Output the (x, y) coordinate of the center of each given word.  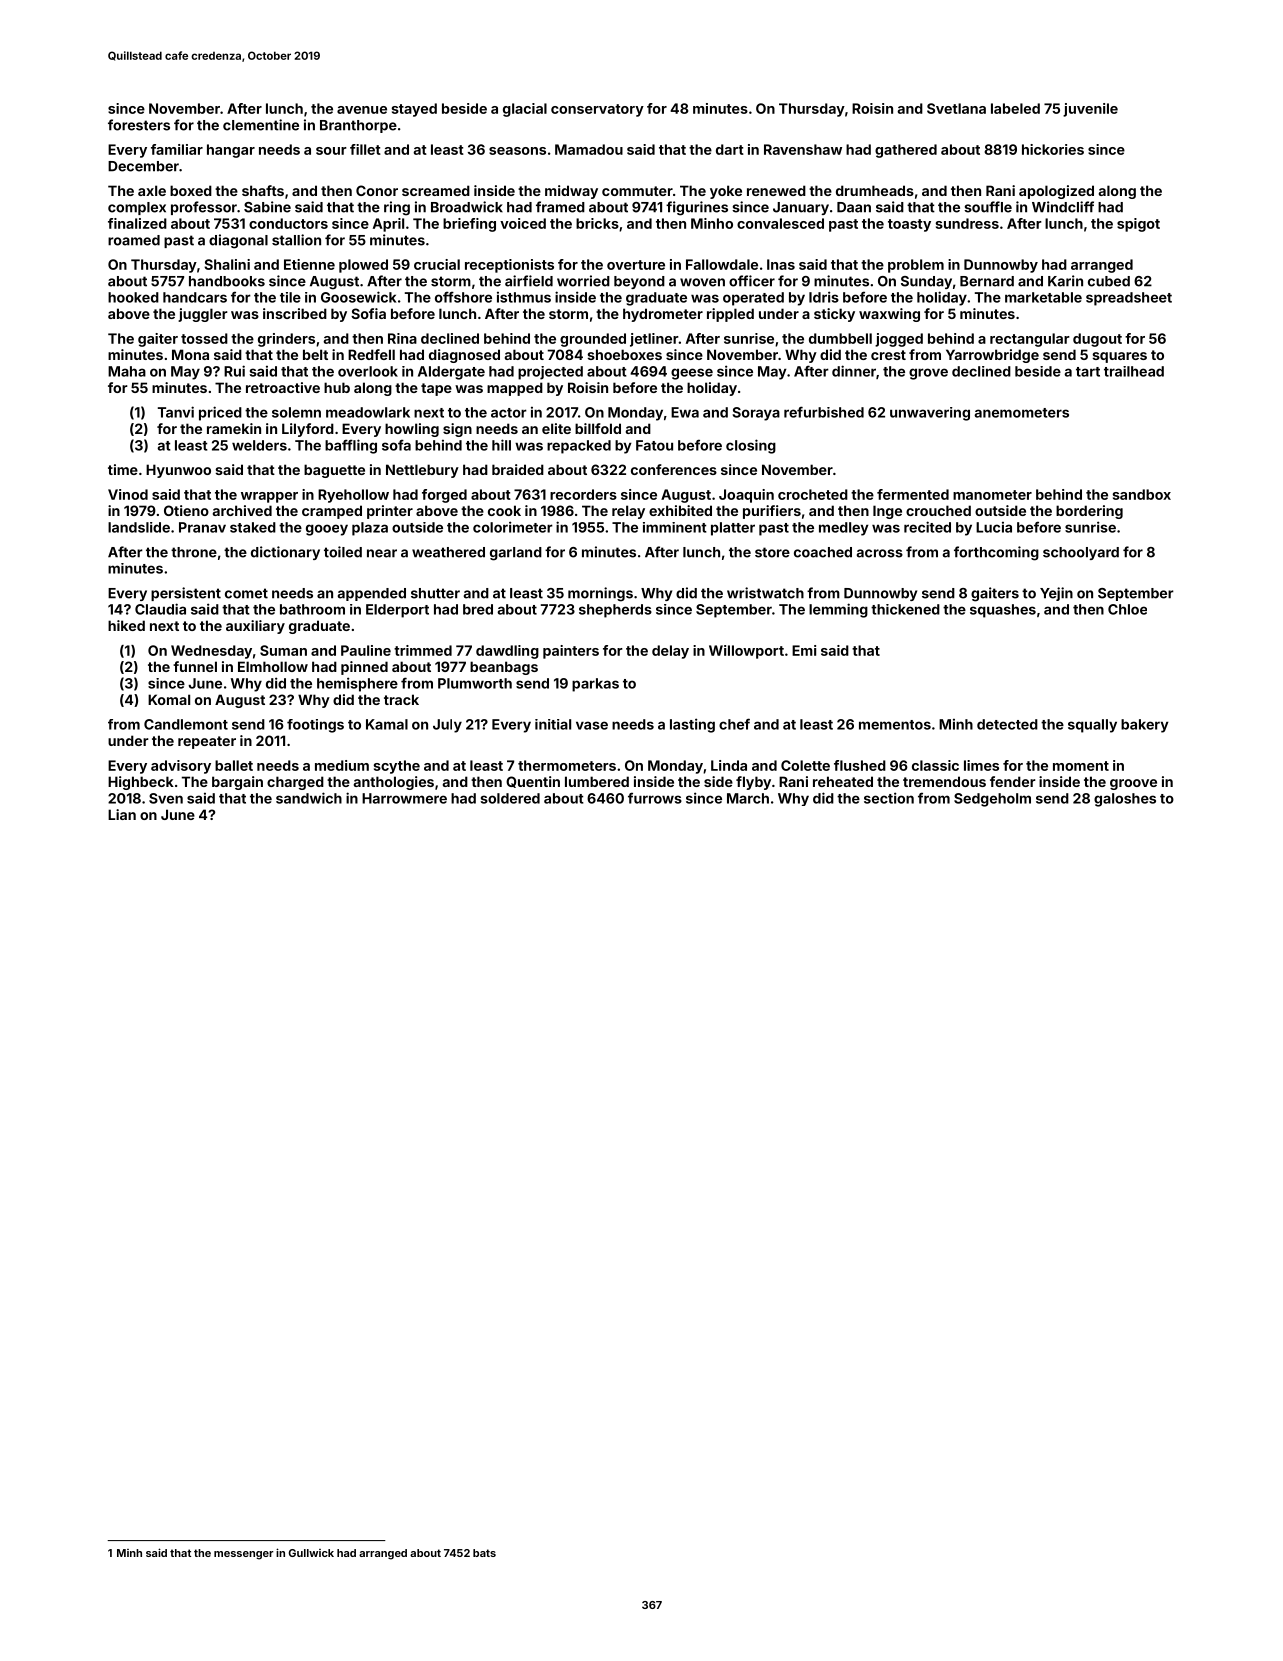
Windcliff (1063, 207)
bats (484, 1553)
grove (928, 374)
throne (194, 552)
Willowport (746, 652)
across (880, 553)
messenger (244, 1555)
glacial (525, 110)
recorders (583, 494)
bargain (237, 783)
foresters (139, 125)
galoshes (1125, 800)
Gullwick (311, 1553)
